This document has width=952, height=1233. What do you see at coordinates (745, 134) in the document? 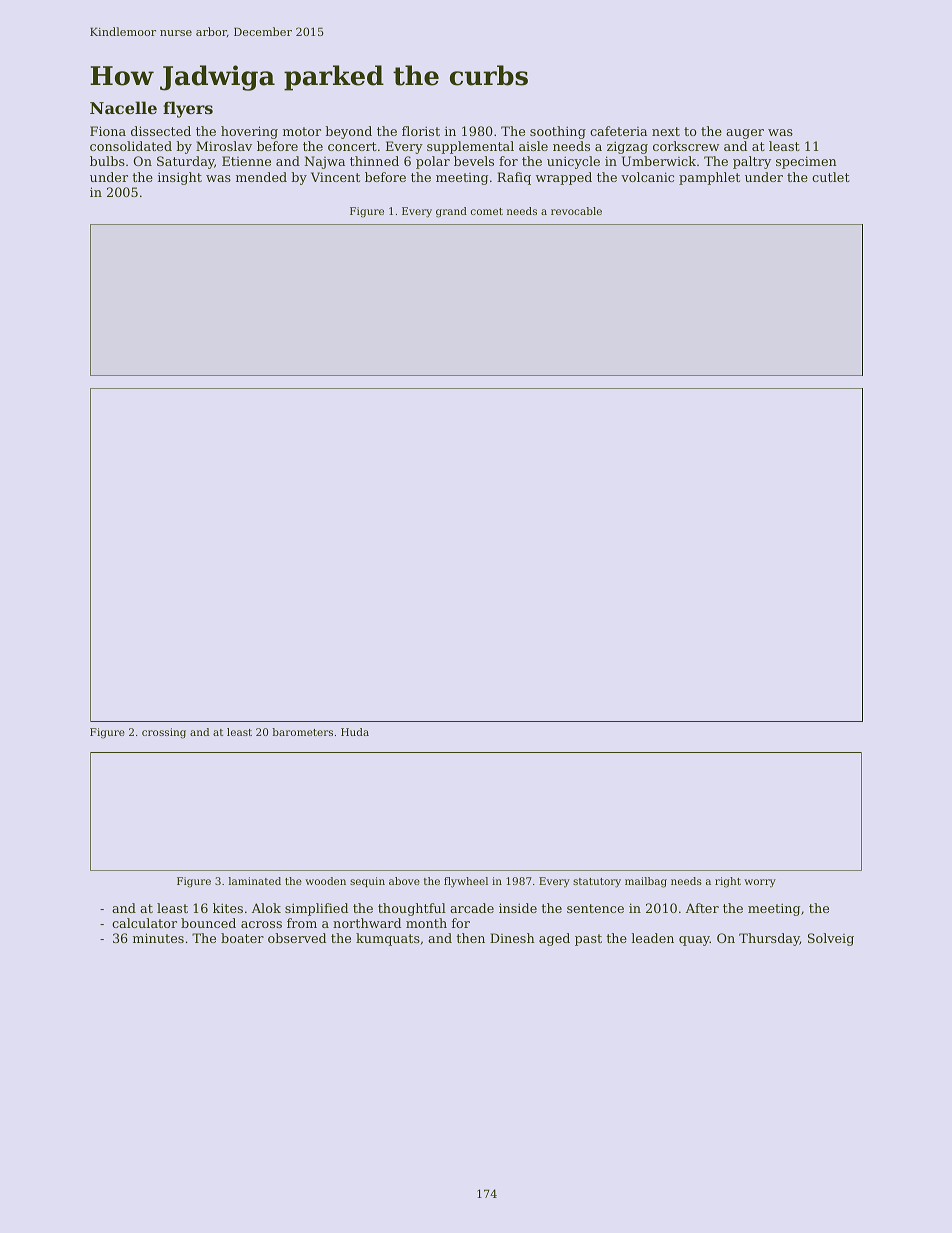
I see `auger` at bounding box center [745, 134].
